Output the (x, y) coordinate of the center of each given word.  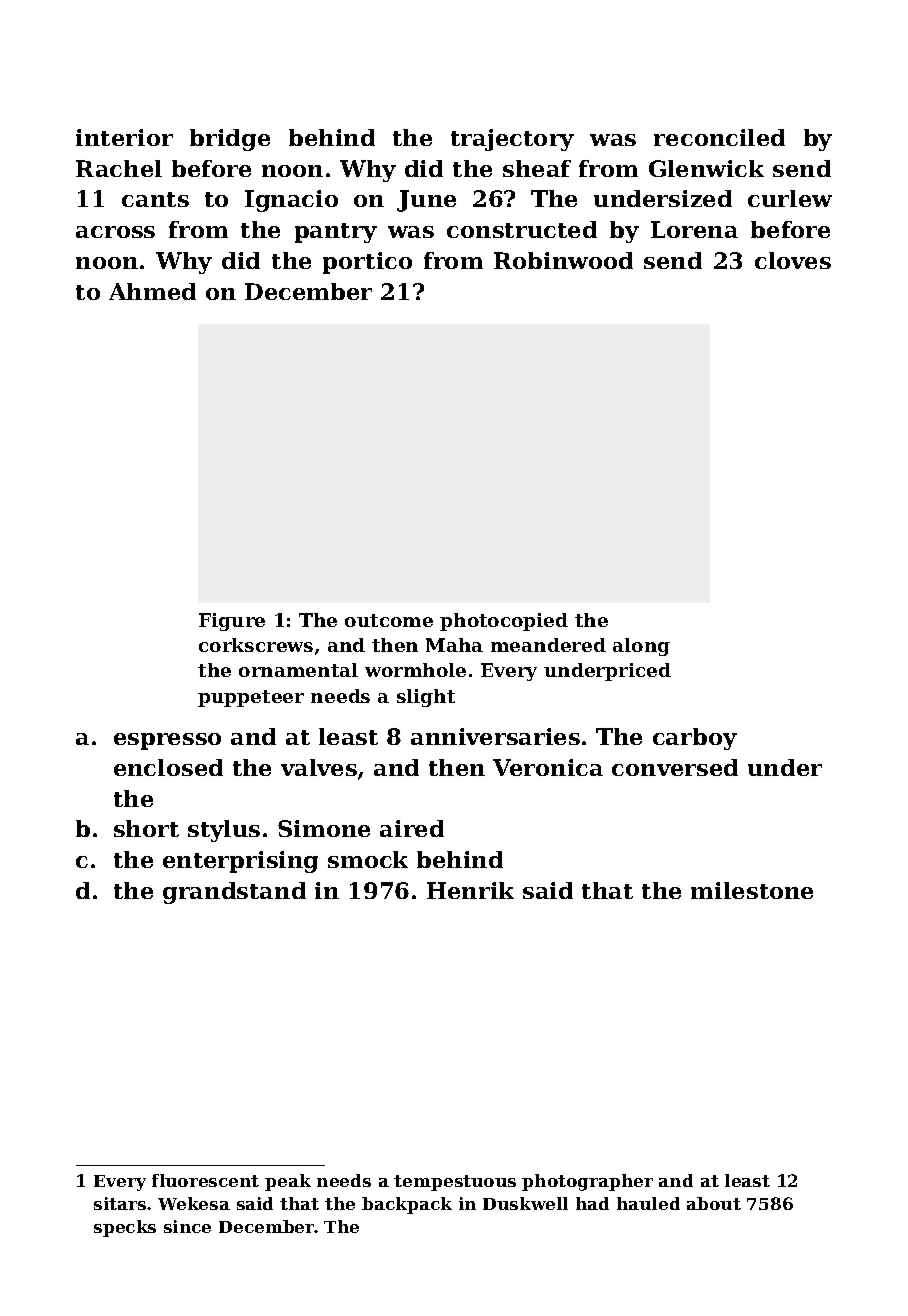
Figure (232, 622)
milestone (752, 890)
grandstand (234, 893)
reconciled (719, 137)
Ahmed (152, 291)
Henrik (470, 890)
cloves (793, 260)
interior (124, 137)
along (641, 647)
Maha (454, 645)
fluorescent (205, 1180)
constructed (522, 229)
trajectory (512, 140)
